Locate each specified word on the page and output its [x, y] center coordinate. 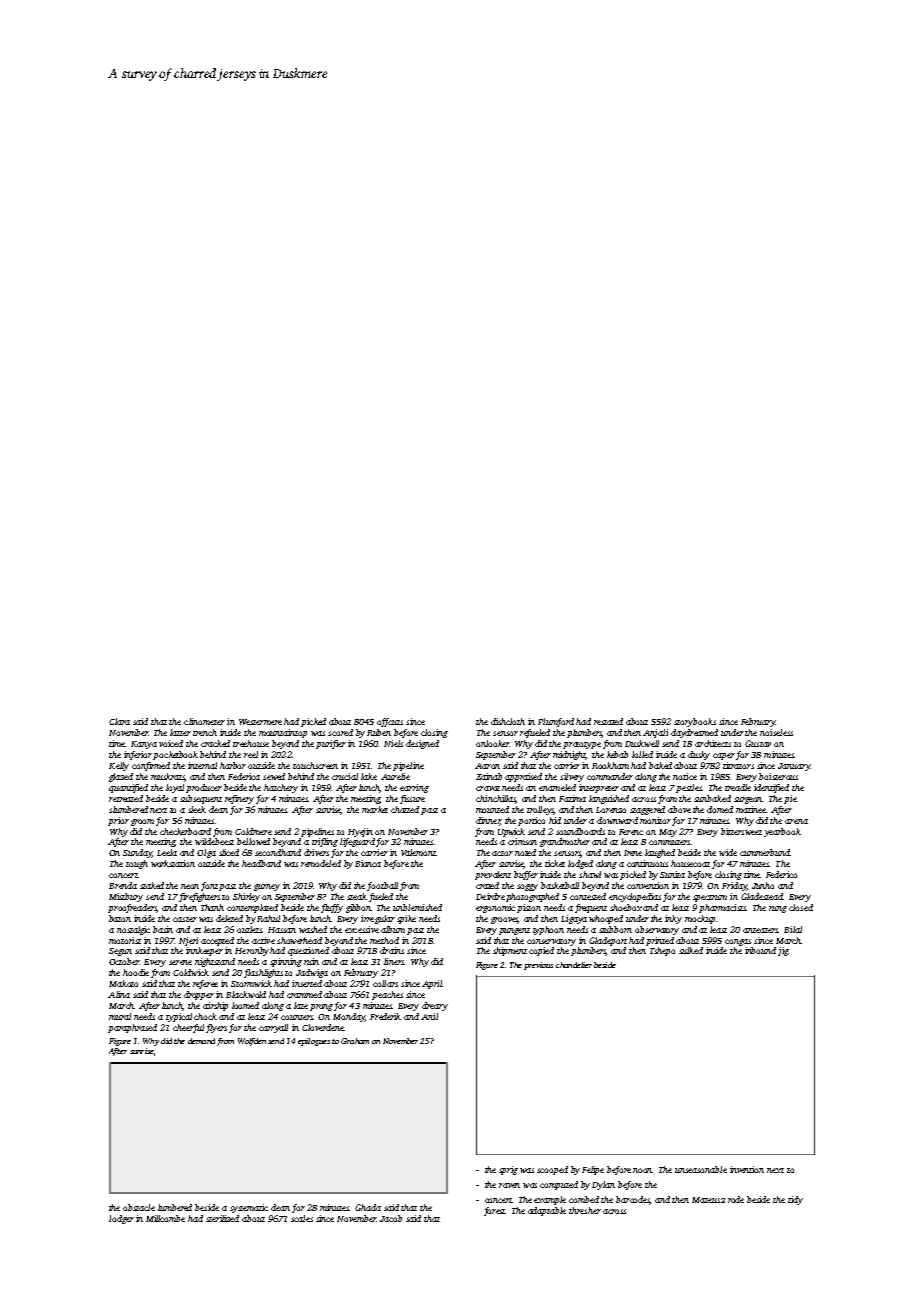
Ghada [368, 1207]
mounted [492, 809]
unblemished [417, 907]
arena [796, 821]
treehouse [251, 743]
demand [201, 1041]
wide [728, 852]
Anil [429, 1016]
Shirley [246, 897]
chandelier [574, 965]
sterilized [222, 1218]
